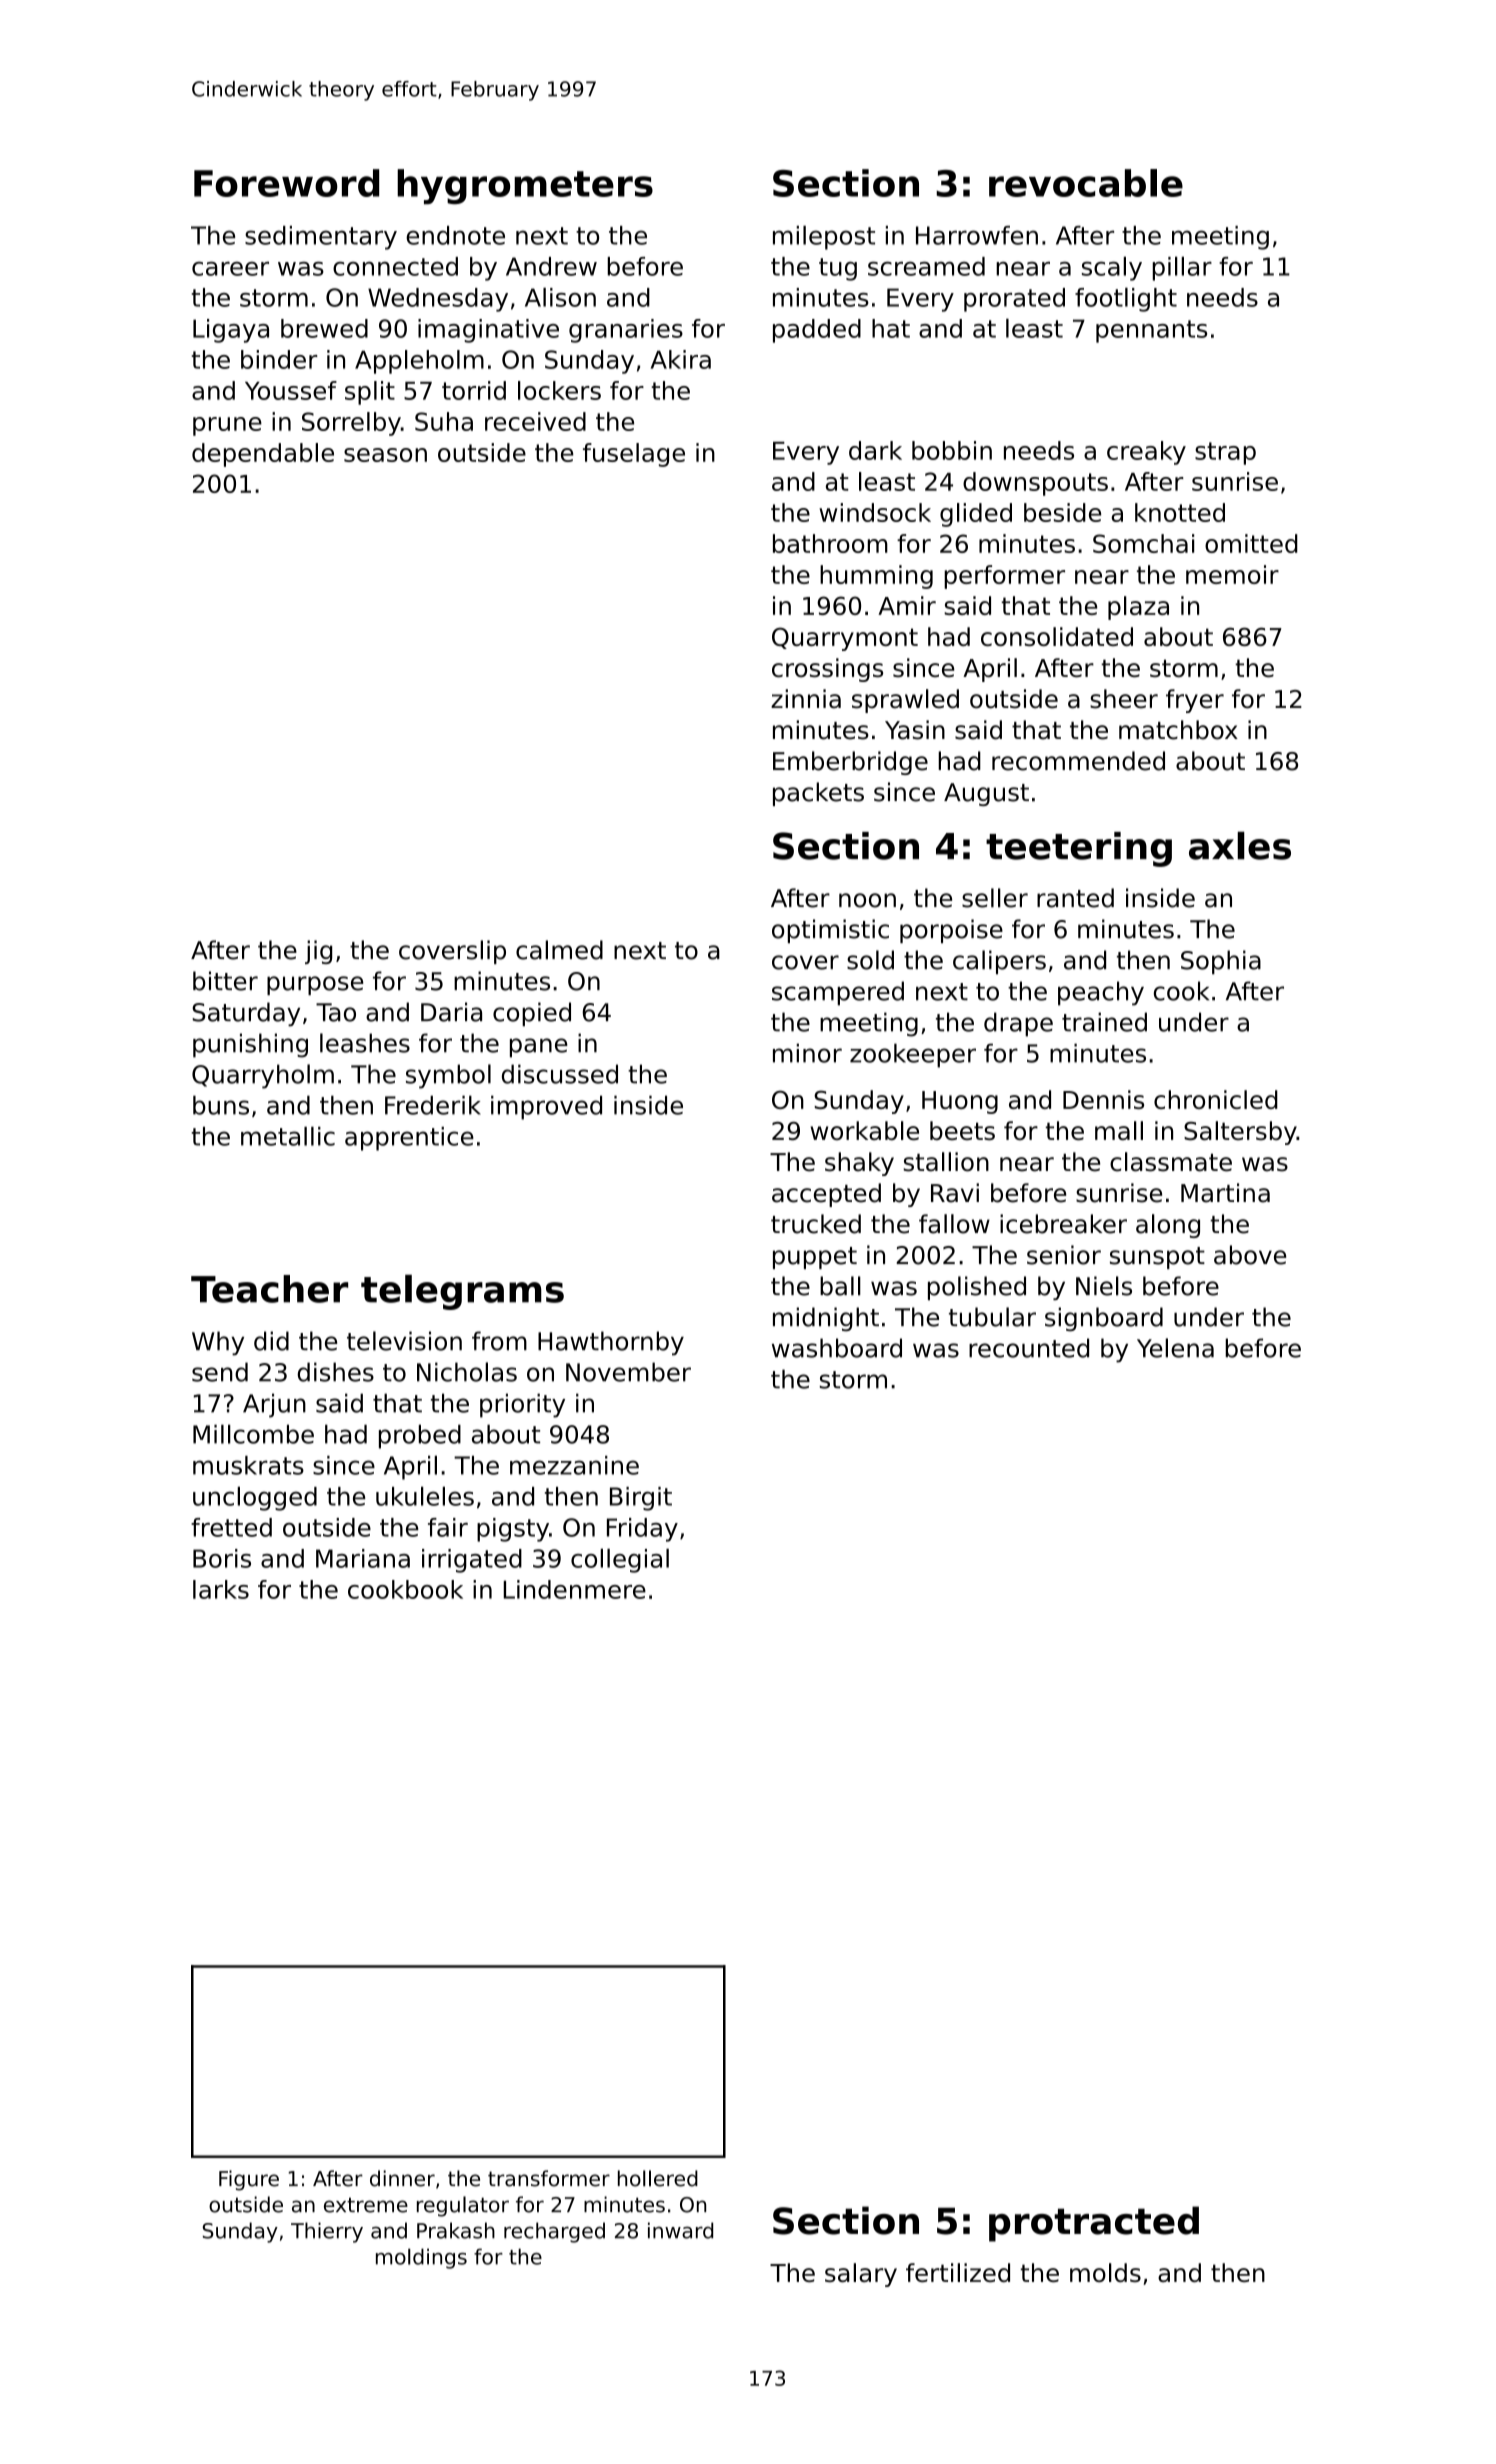 The width and height of the image is (1496, 2464). Describe the element at coordinates (227, 426) in the image. I see `prune` at that location.
